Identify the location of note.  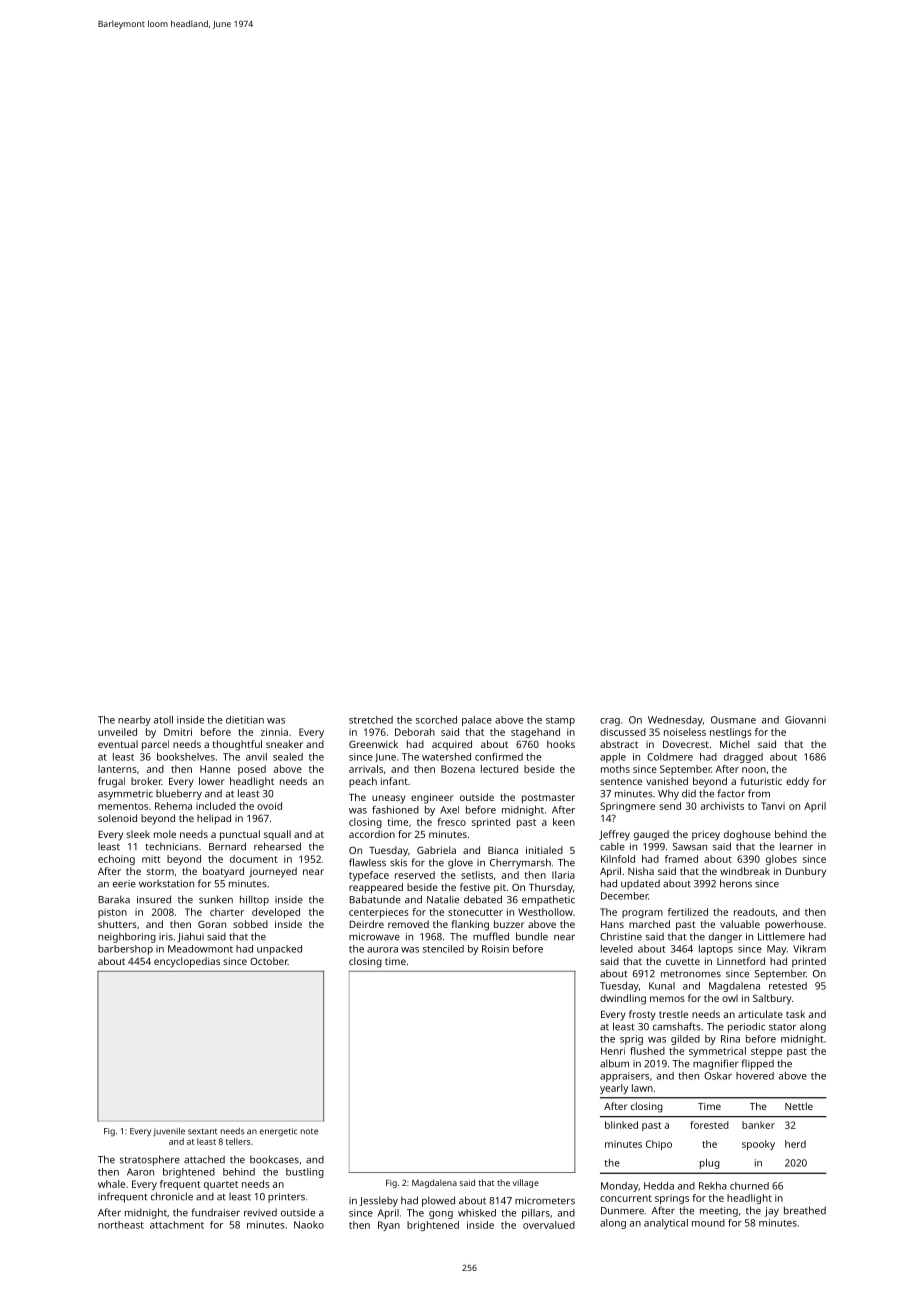
(309, 1132).
